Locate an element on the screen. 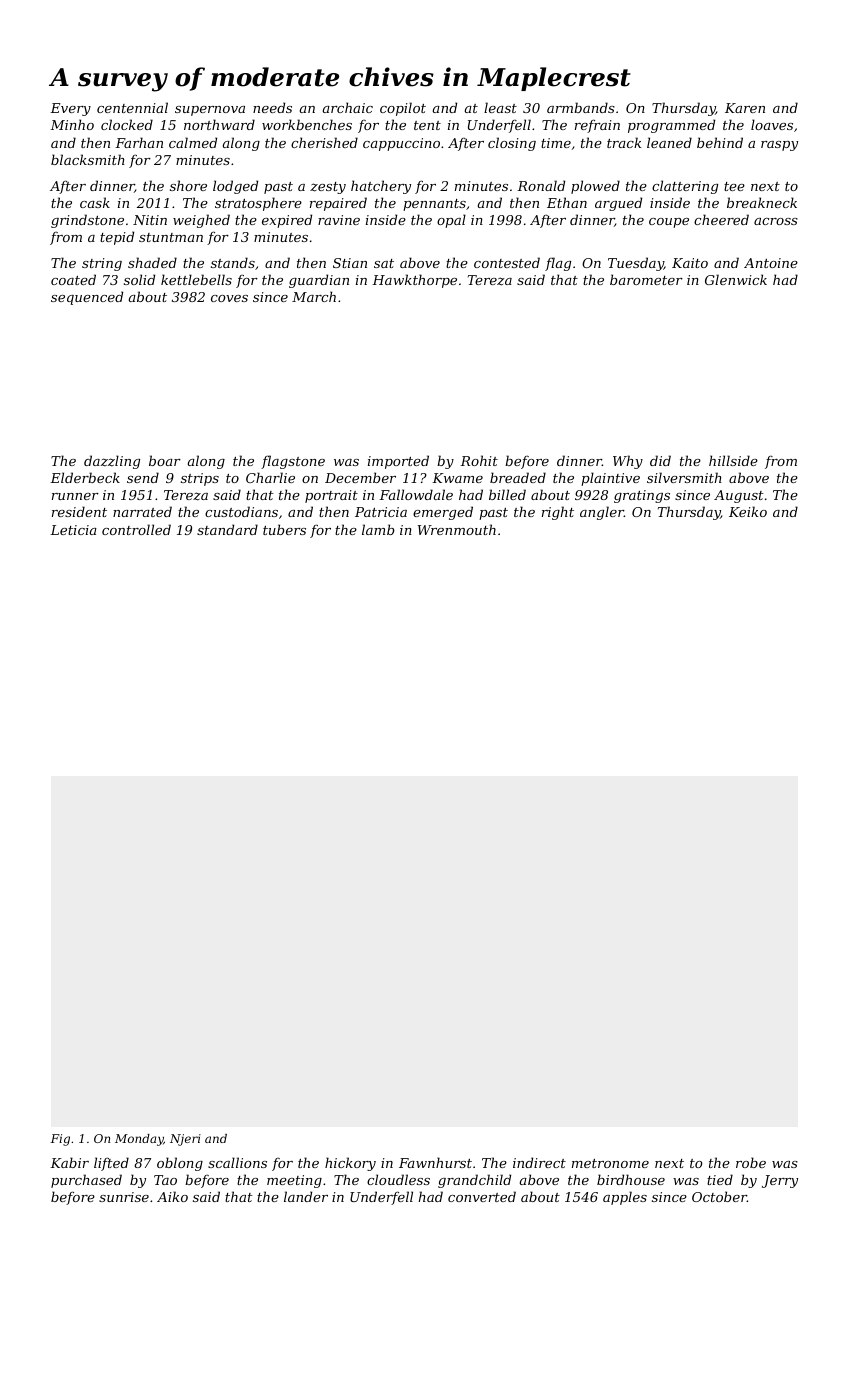  robe is located at coordinates (751, 1162).
